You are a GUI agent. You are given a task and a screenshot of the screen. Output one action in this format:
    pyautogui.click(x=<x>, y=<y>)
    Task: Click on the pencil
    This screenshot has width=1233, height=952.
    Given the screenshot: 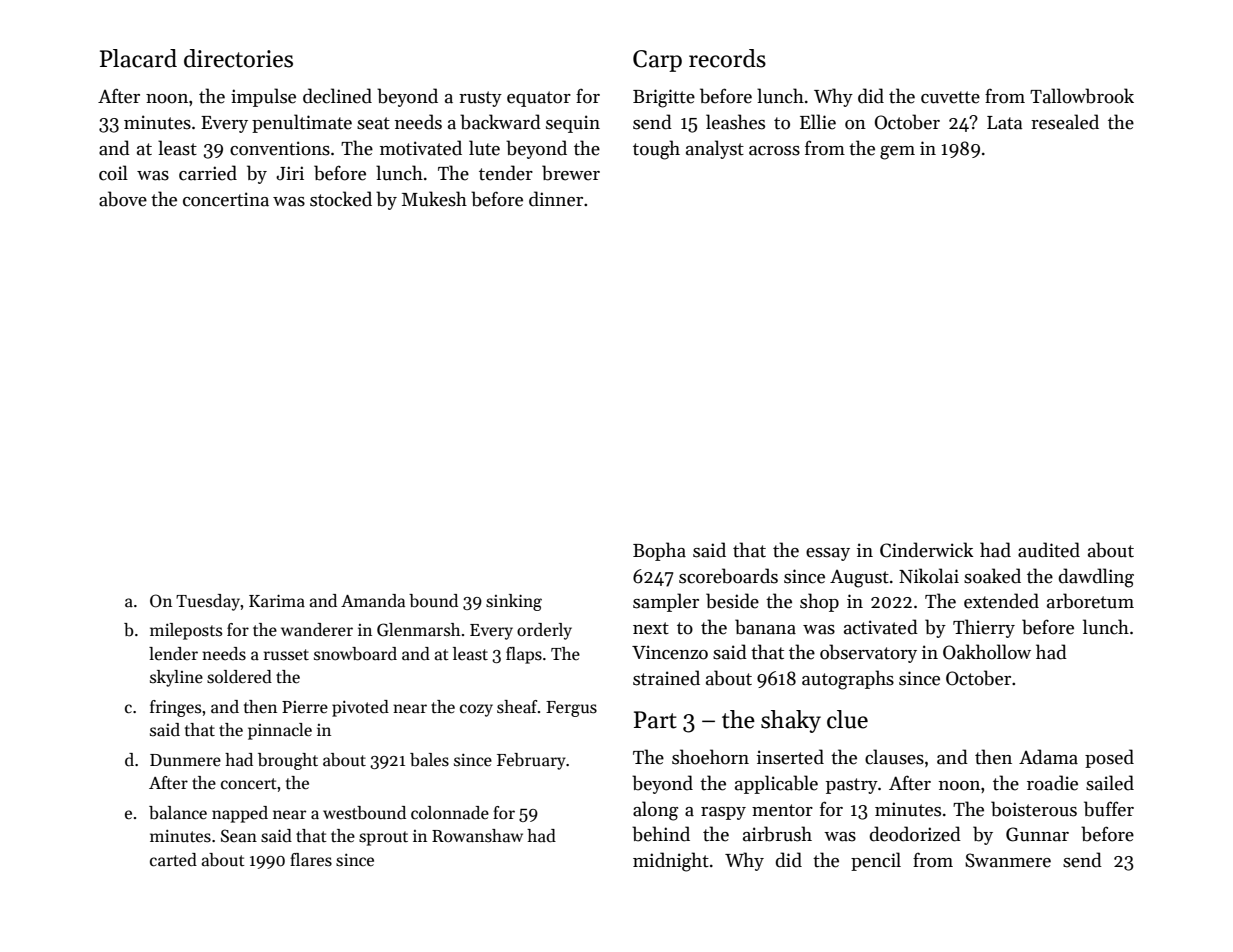 What is the action you would take?
    pyautogui.click(x=876, y=861)
